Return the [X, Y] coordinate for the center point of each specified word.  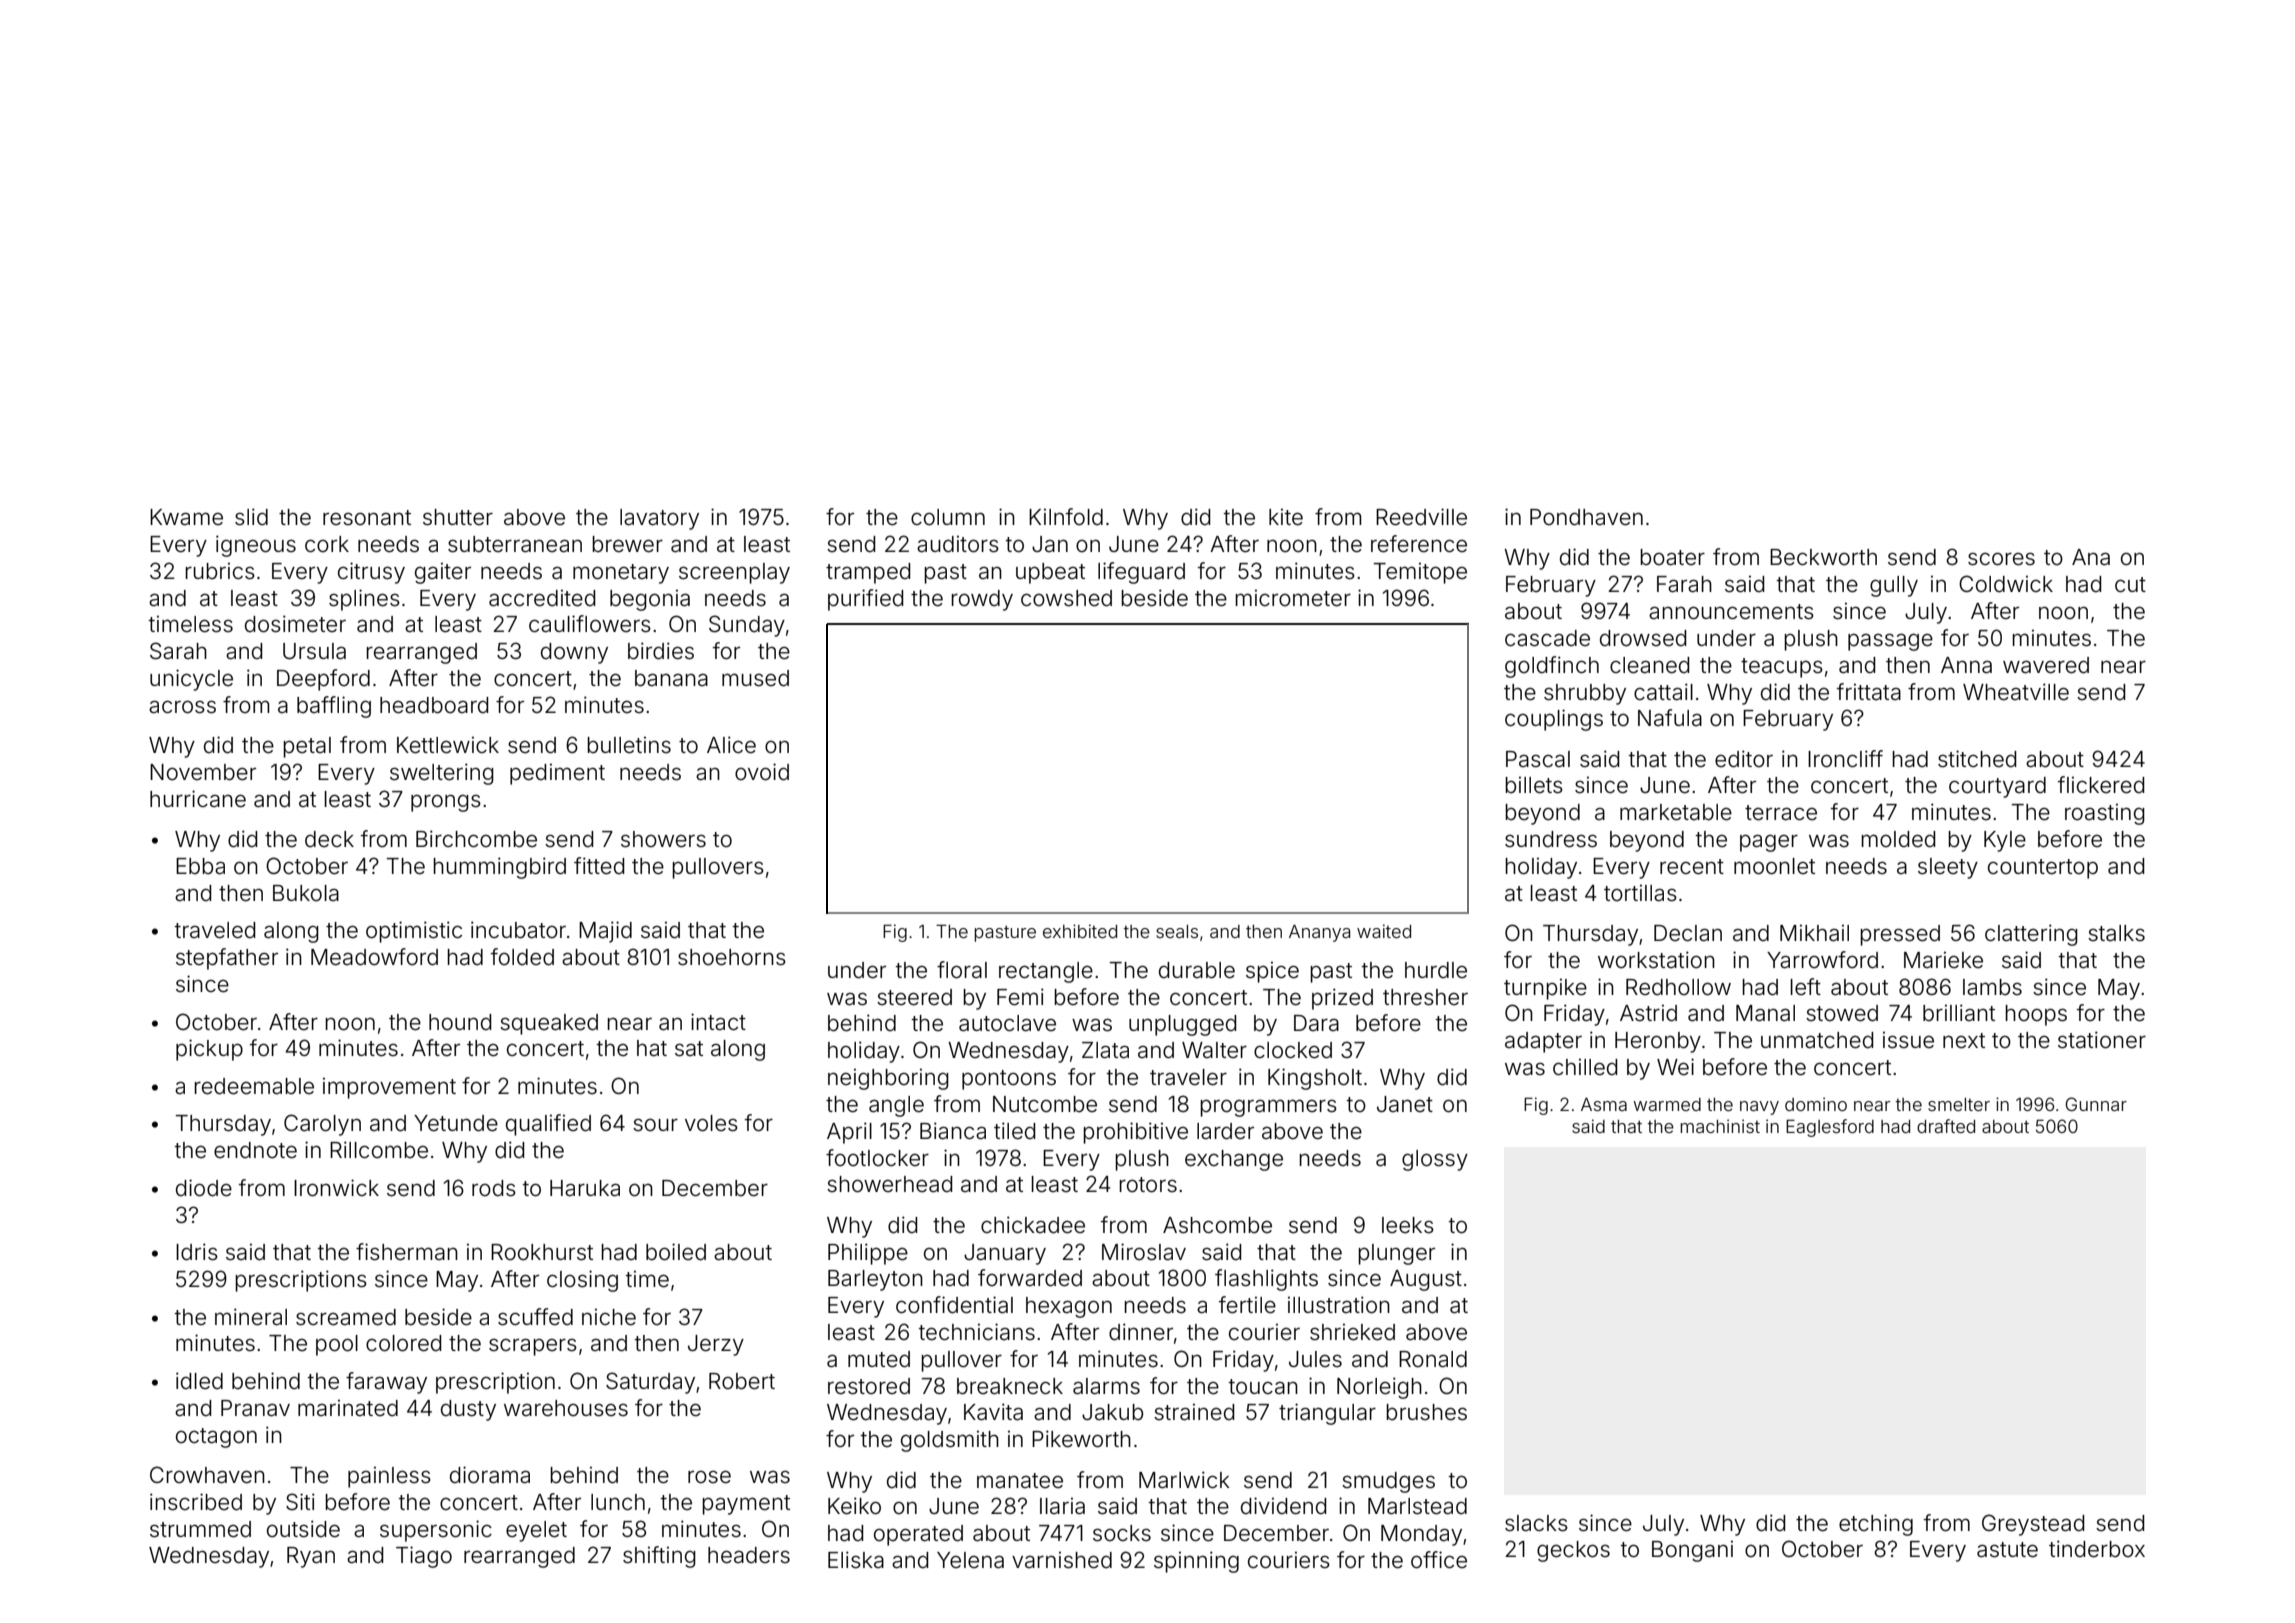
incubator [518, 930]
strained [1194, 1412]
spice [1272, 972]
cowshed [1066, 598]
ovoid [762, 772]
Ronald [1433, 1359]
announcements [1731, 612]
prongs [446, 803]
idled [199, 1381]
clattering [2031, 935]
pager [1769, 843]
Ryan [311, 1557]
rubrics [220, 571]
